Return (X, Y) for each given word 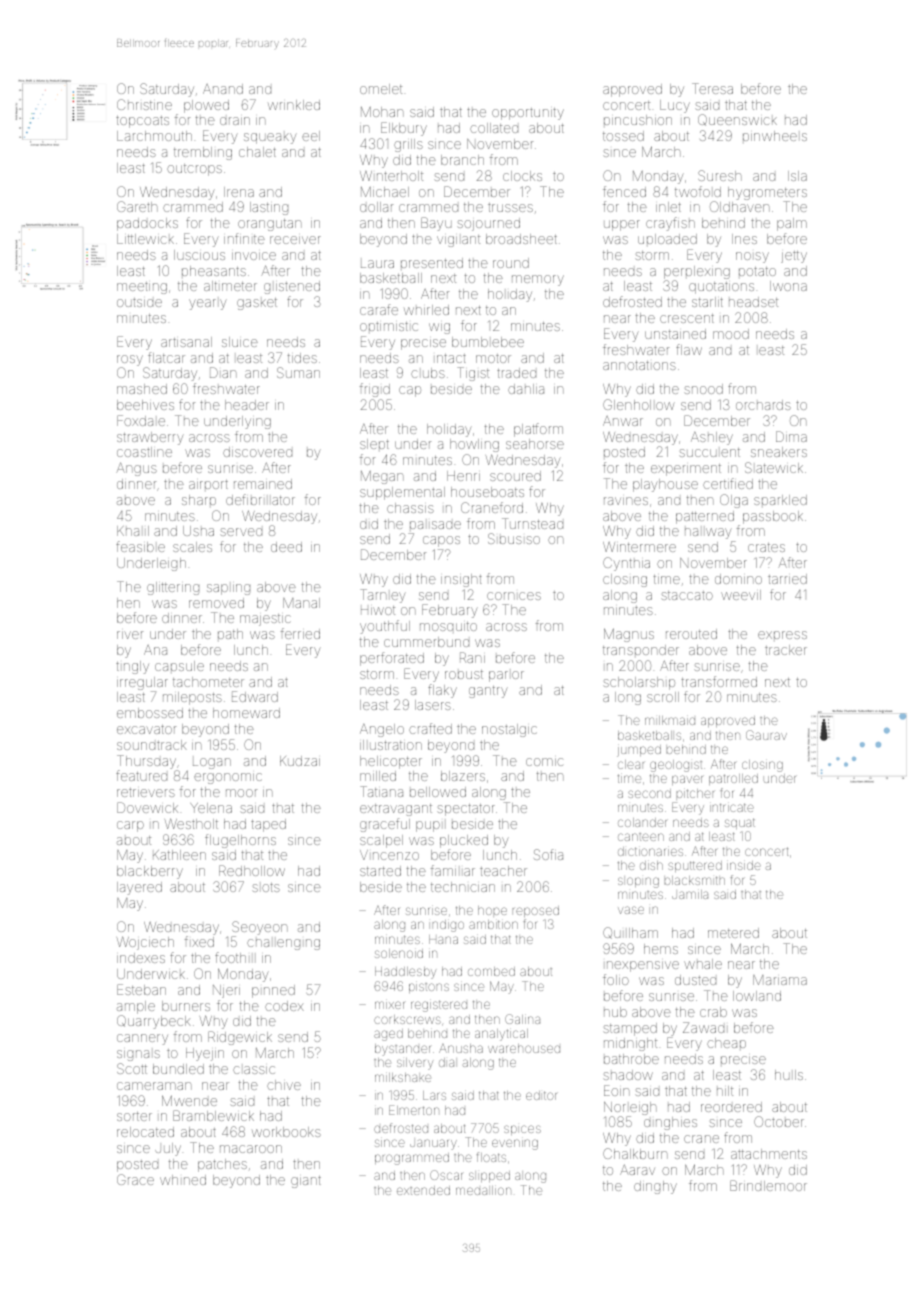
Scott (132, 1068)
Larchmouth (154, 136)
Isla (797, 176)
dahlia (526, 389)
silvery (415, 1064)
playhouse (665, 485)
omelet (381, 89)
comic (544, 762)
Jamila (690, 894)
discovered (257, 452)
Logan (212, 763)
